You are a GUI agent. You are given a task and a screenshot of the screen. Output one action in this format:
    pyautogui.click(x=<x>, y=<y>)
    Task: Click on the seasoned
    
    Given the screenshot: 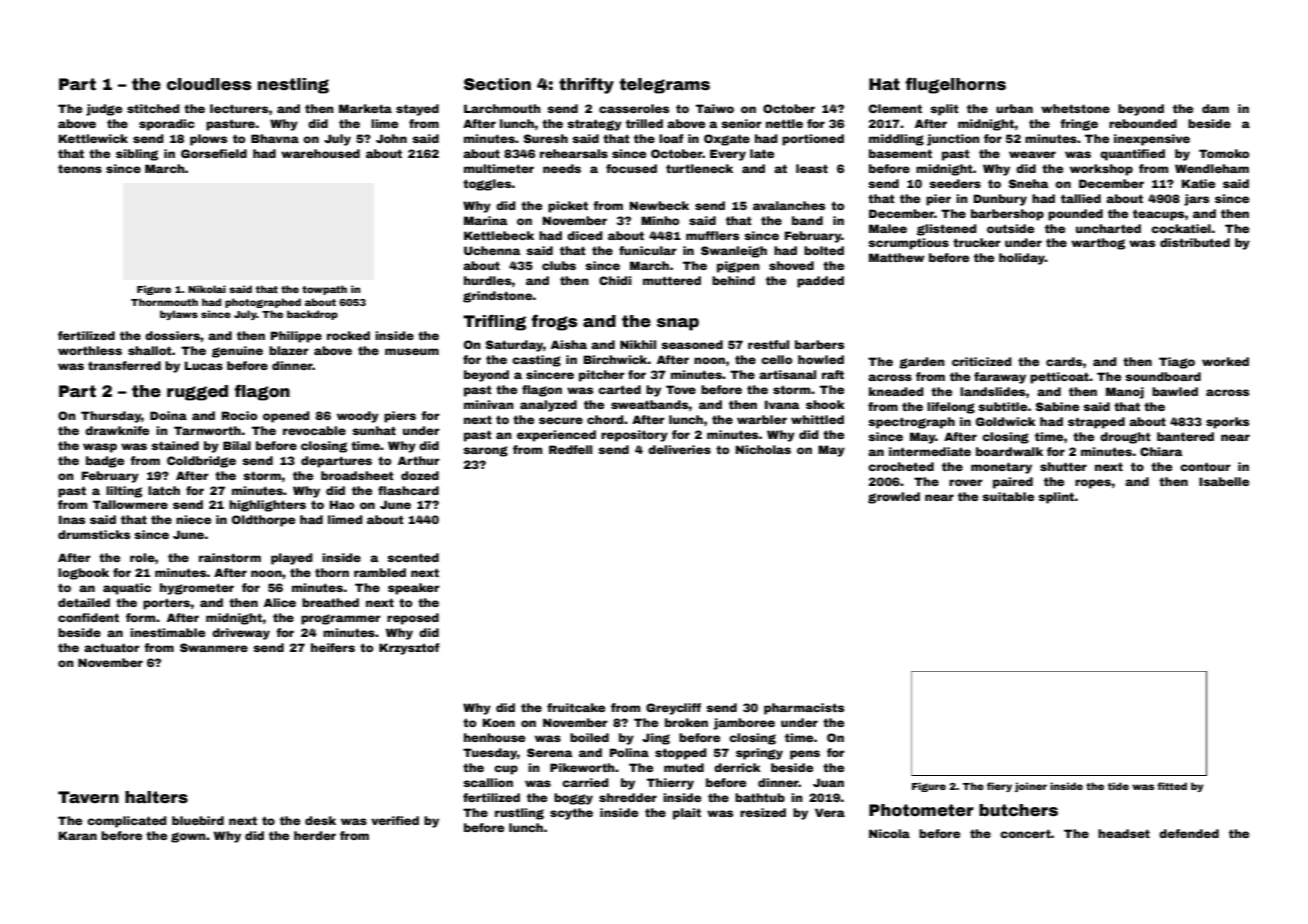 What is the action you would take?
    pyautogui.click(x=692, y=344)
